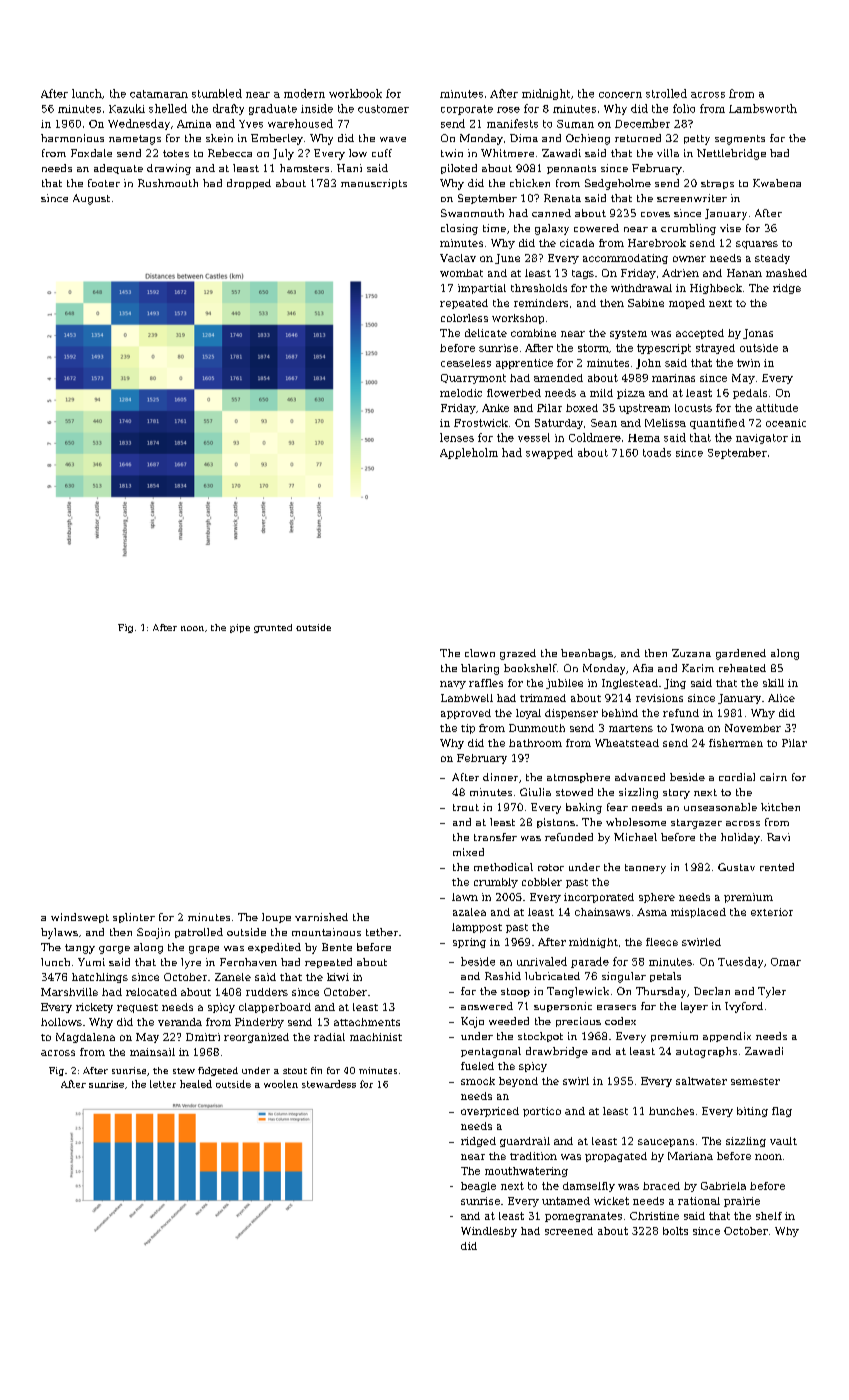 The width and height of the screenshot is (849, 1400). Describe the element at coordinates (196, 1084) in the screenshot. I see `healed` at that location.
